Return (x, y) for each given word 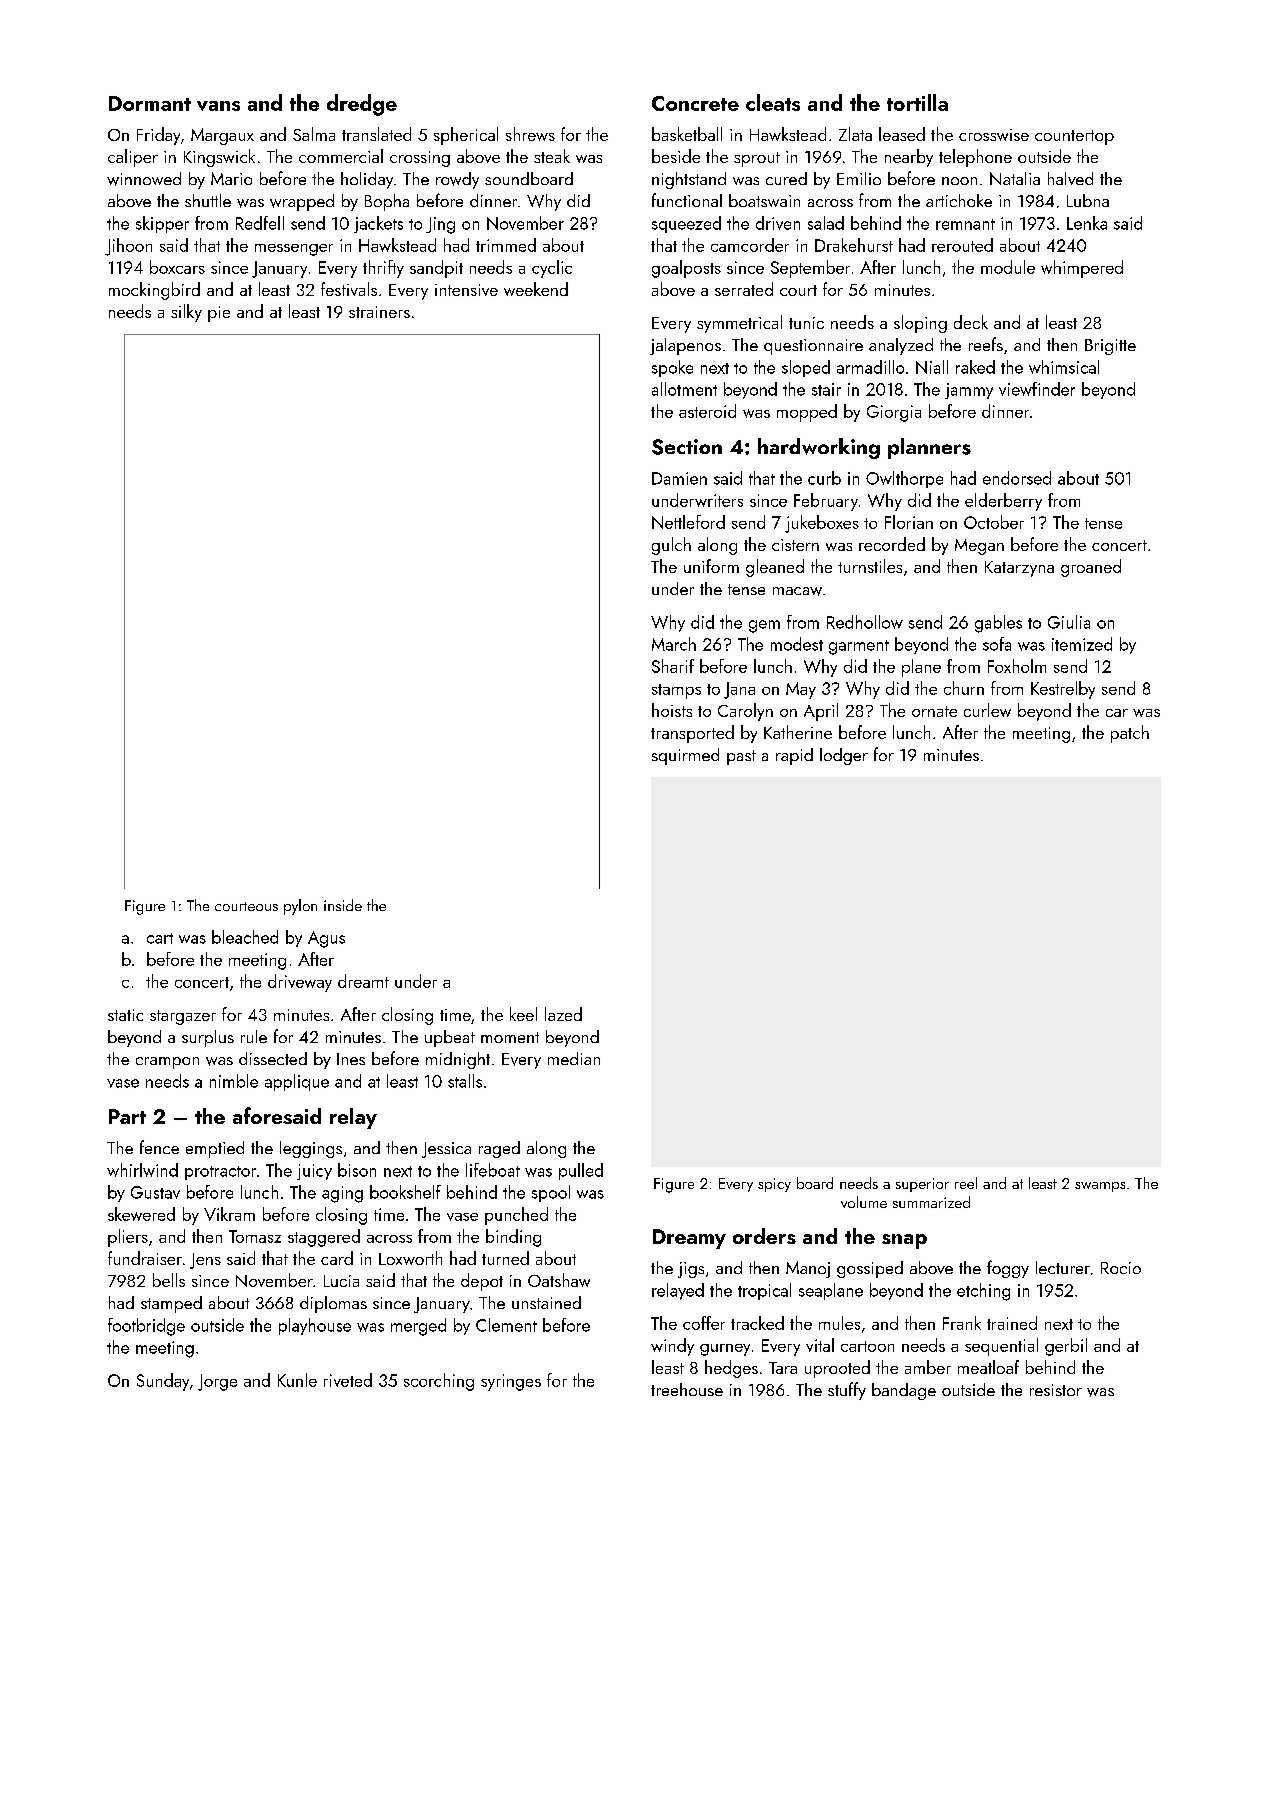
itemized (1082, 644)
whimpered (1082, 269)
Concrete (695, 103)
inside (343, 905)
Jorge (217, 1382)
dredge (362, 105)
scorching (439, 1382)
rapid (794, 756)
